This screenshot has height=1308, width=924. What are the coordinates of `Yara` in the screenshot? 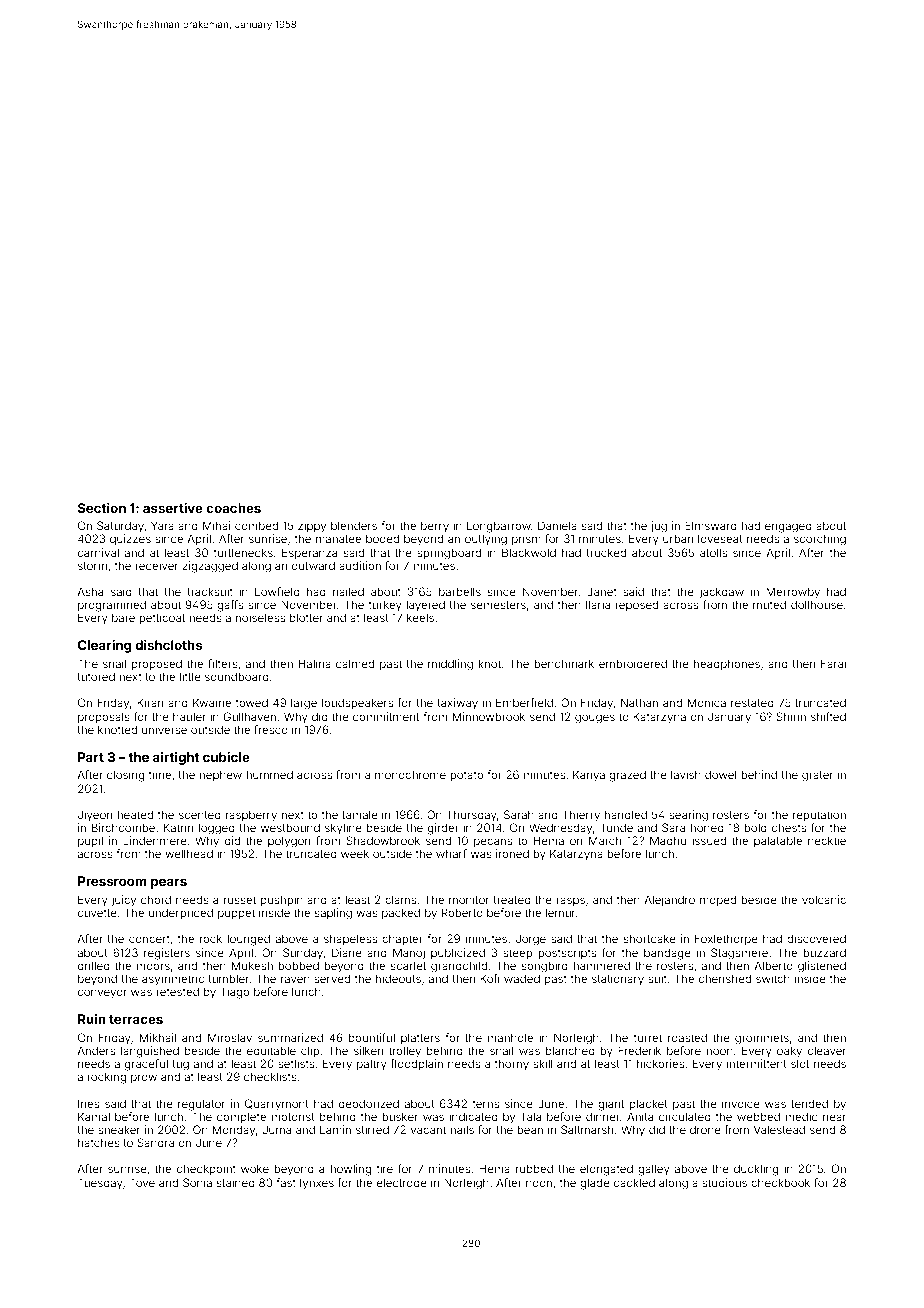 It's located at (162, 525).
